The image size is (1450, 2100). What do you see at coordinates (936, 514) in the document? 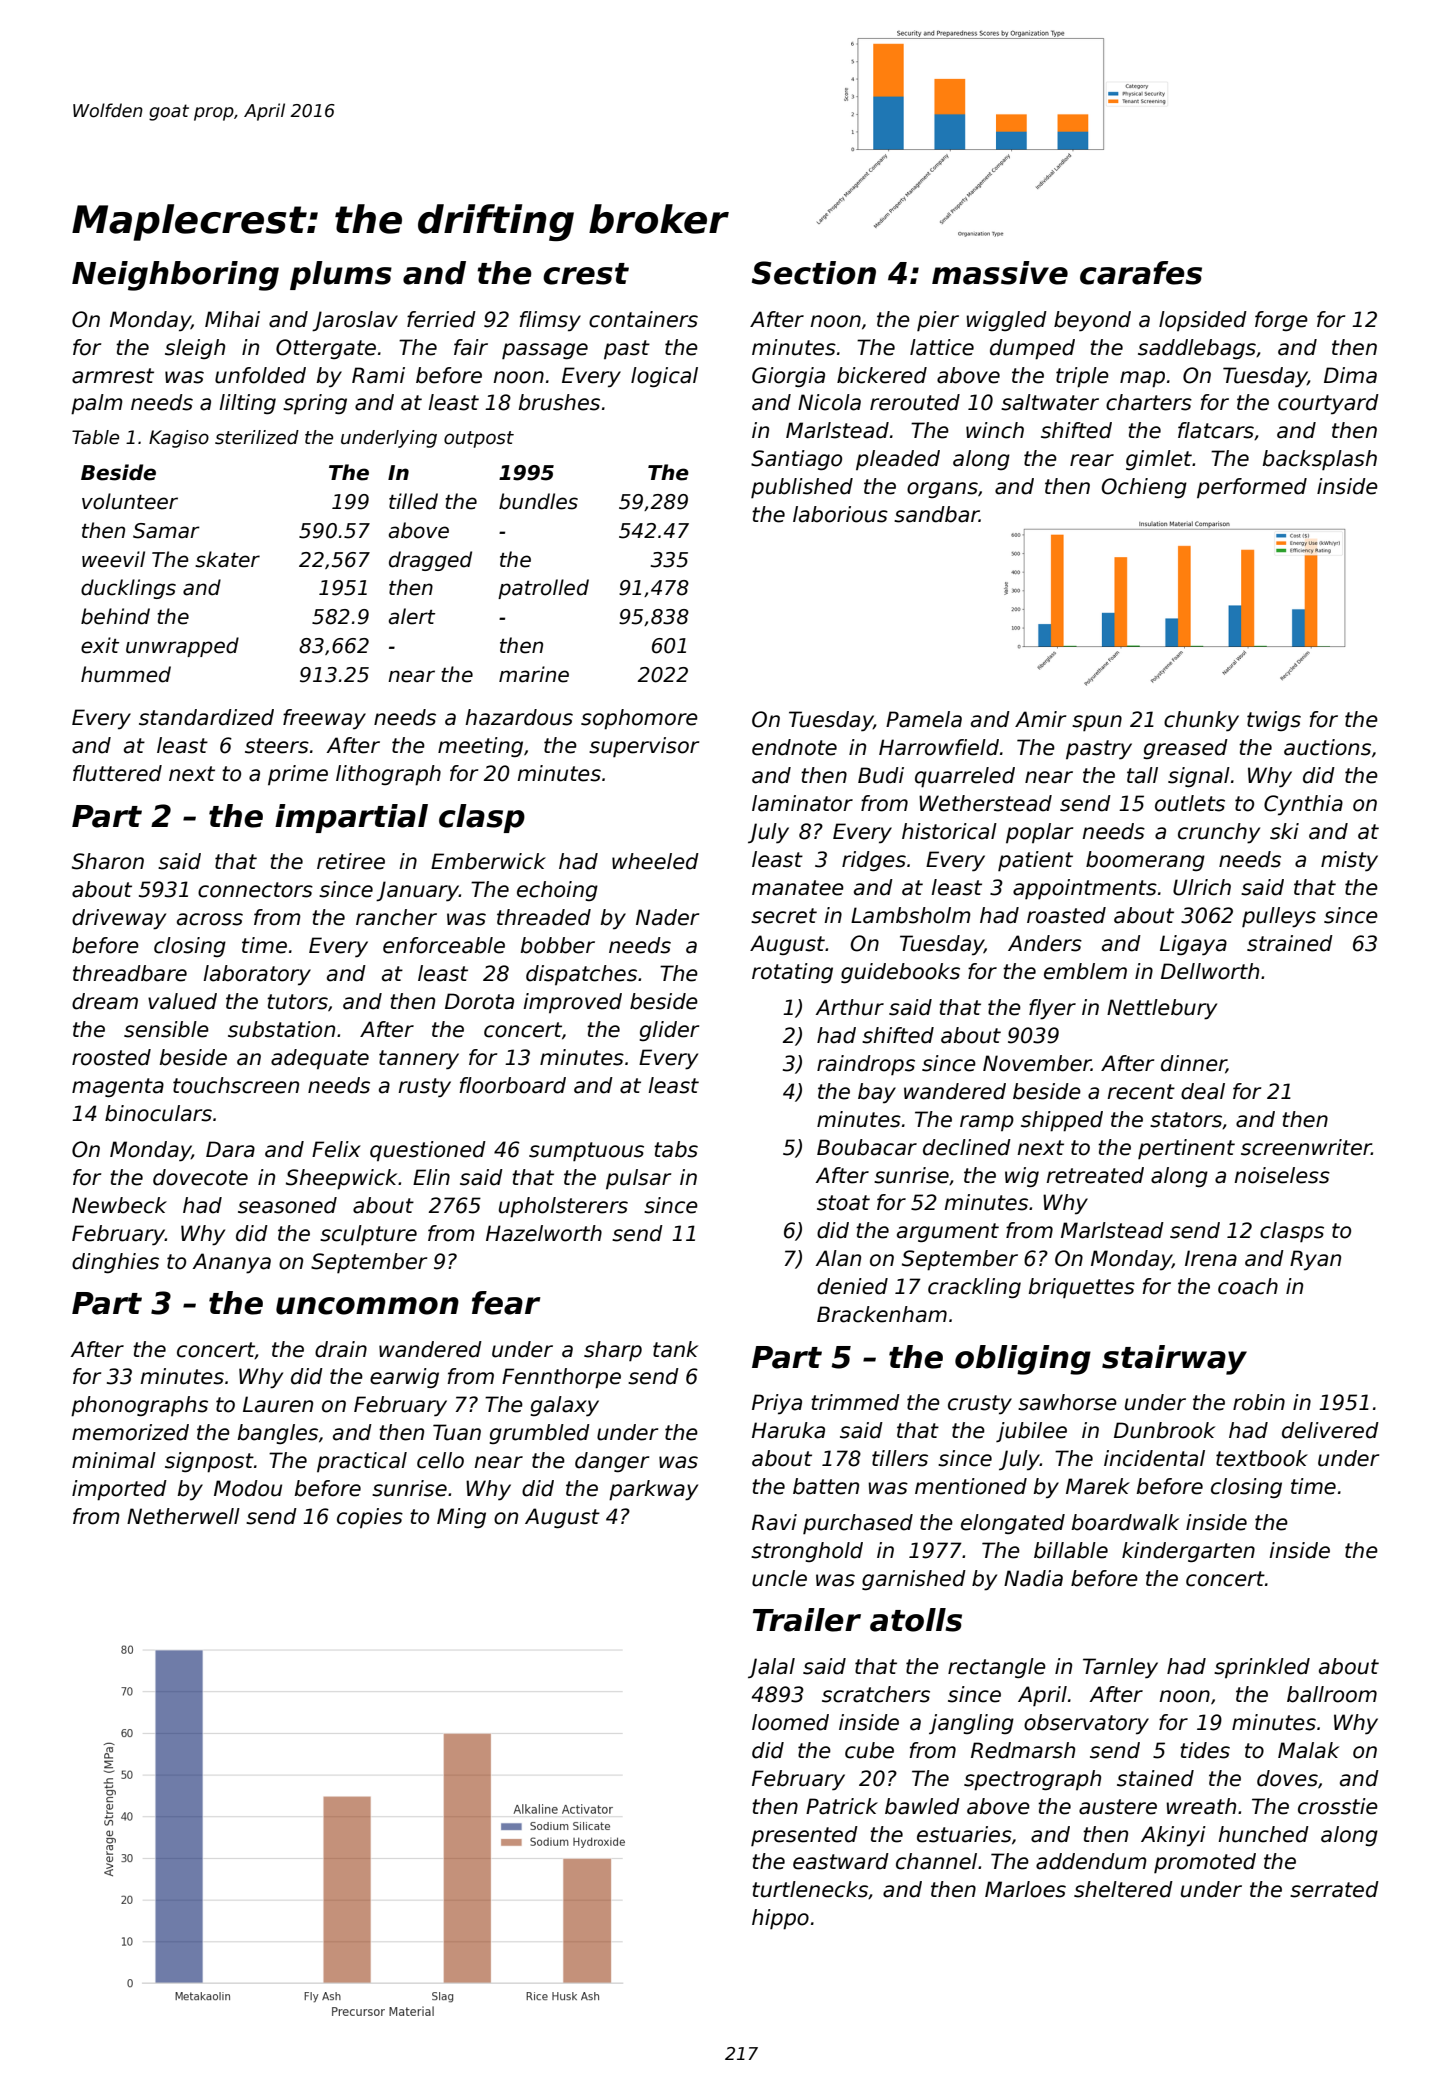
I see `sandbar` at bounding box center [936, 514].
